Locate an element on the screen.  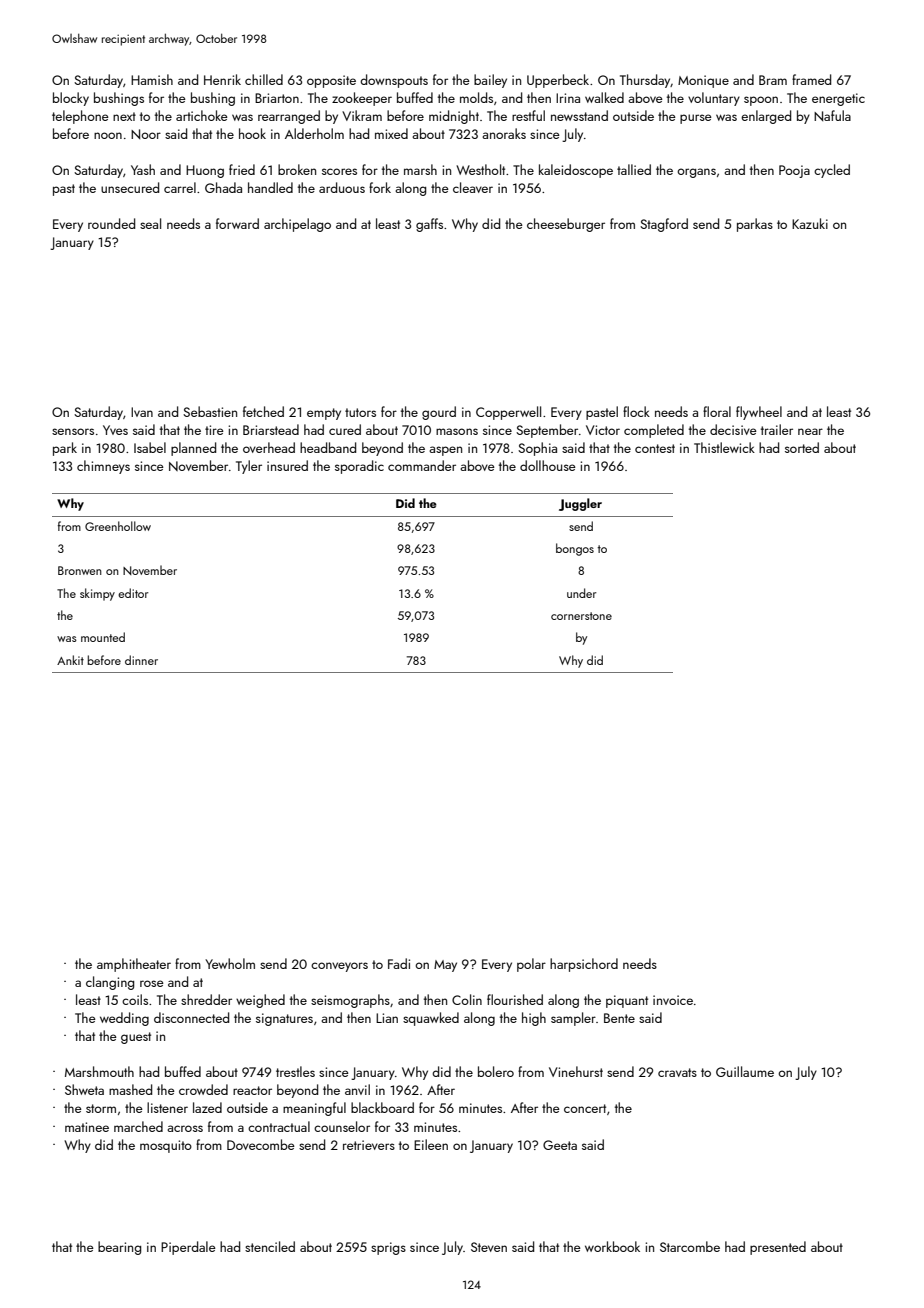
Copperwell is located at coordinates (508, 413).
